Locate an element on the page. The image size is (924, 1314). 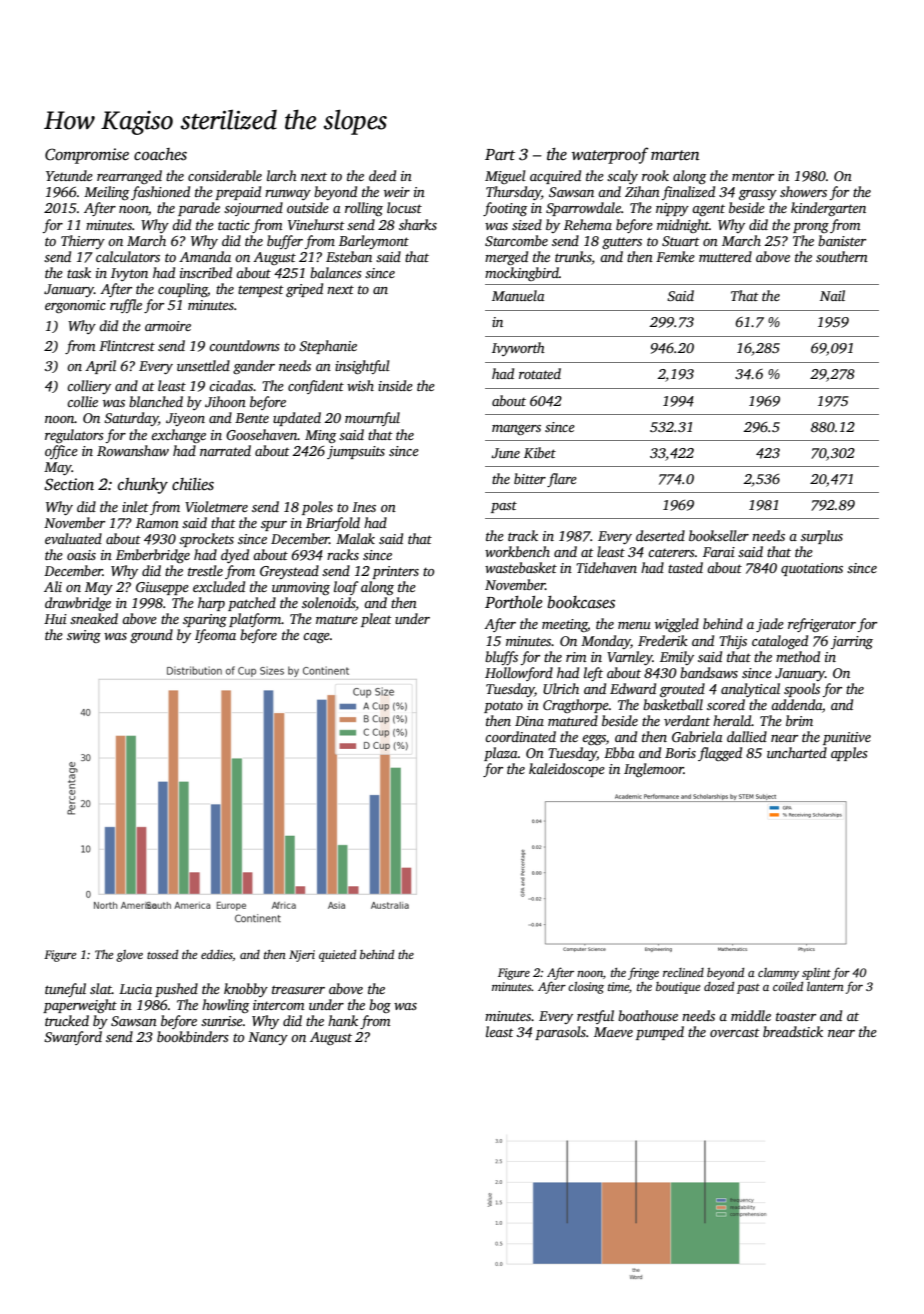
Violetmere is located at coordinates (216, 506).
